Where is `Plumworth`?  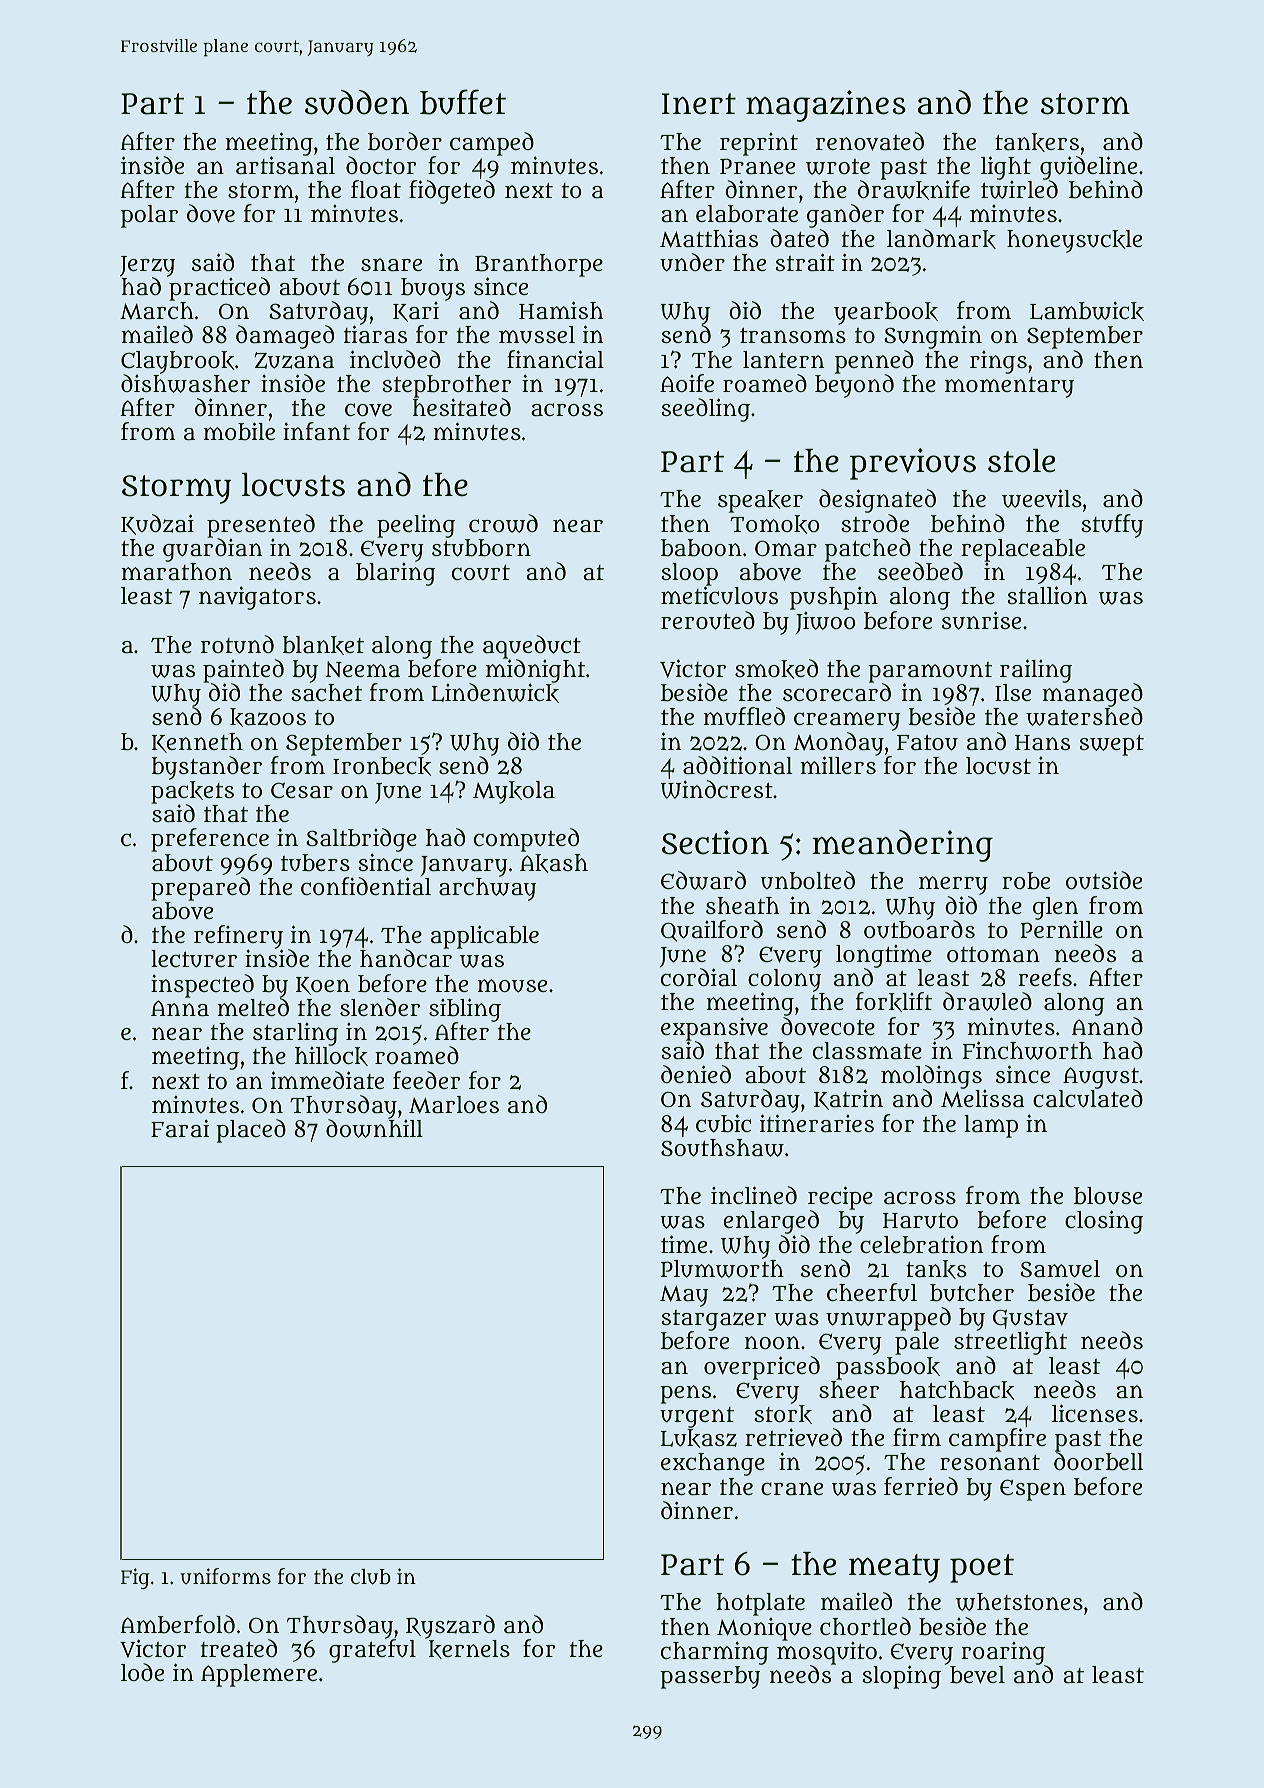
Plumworth is located at coordinates (722, 1269).
